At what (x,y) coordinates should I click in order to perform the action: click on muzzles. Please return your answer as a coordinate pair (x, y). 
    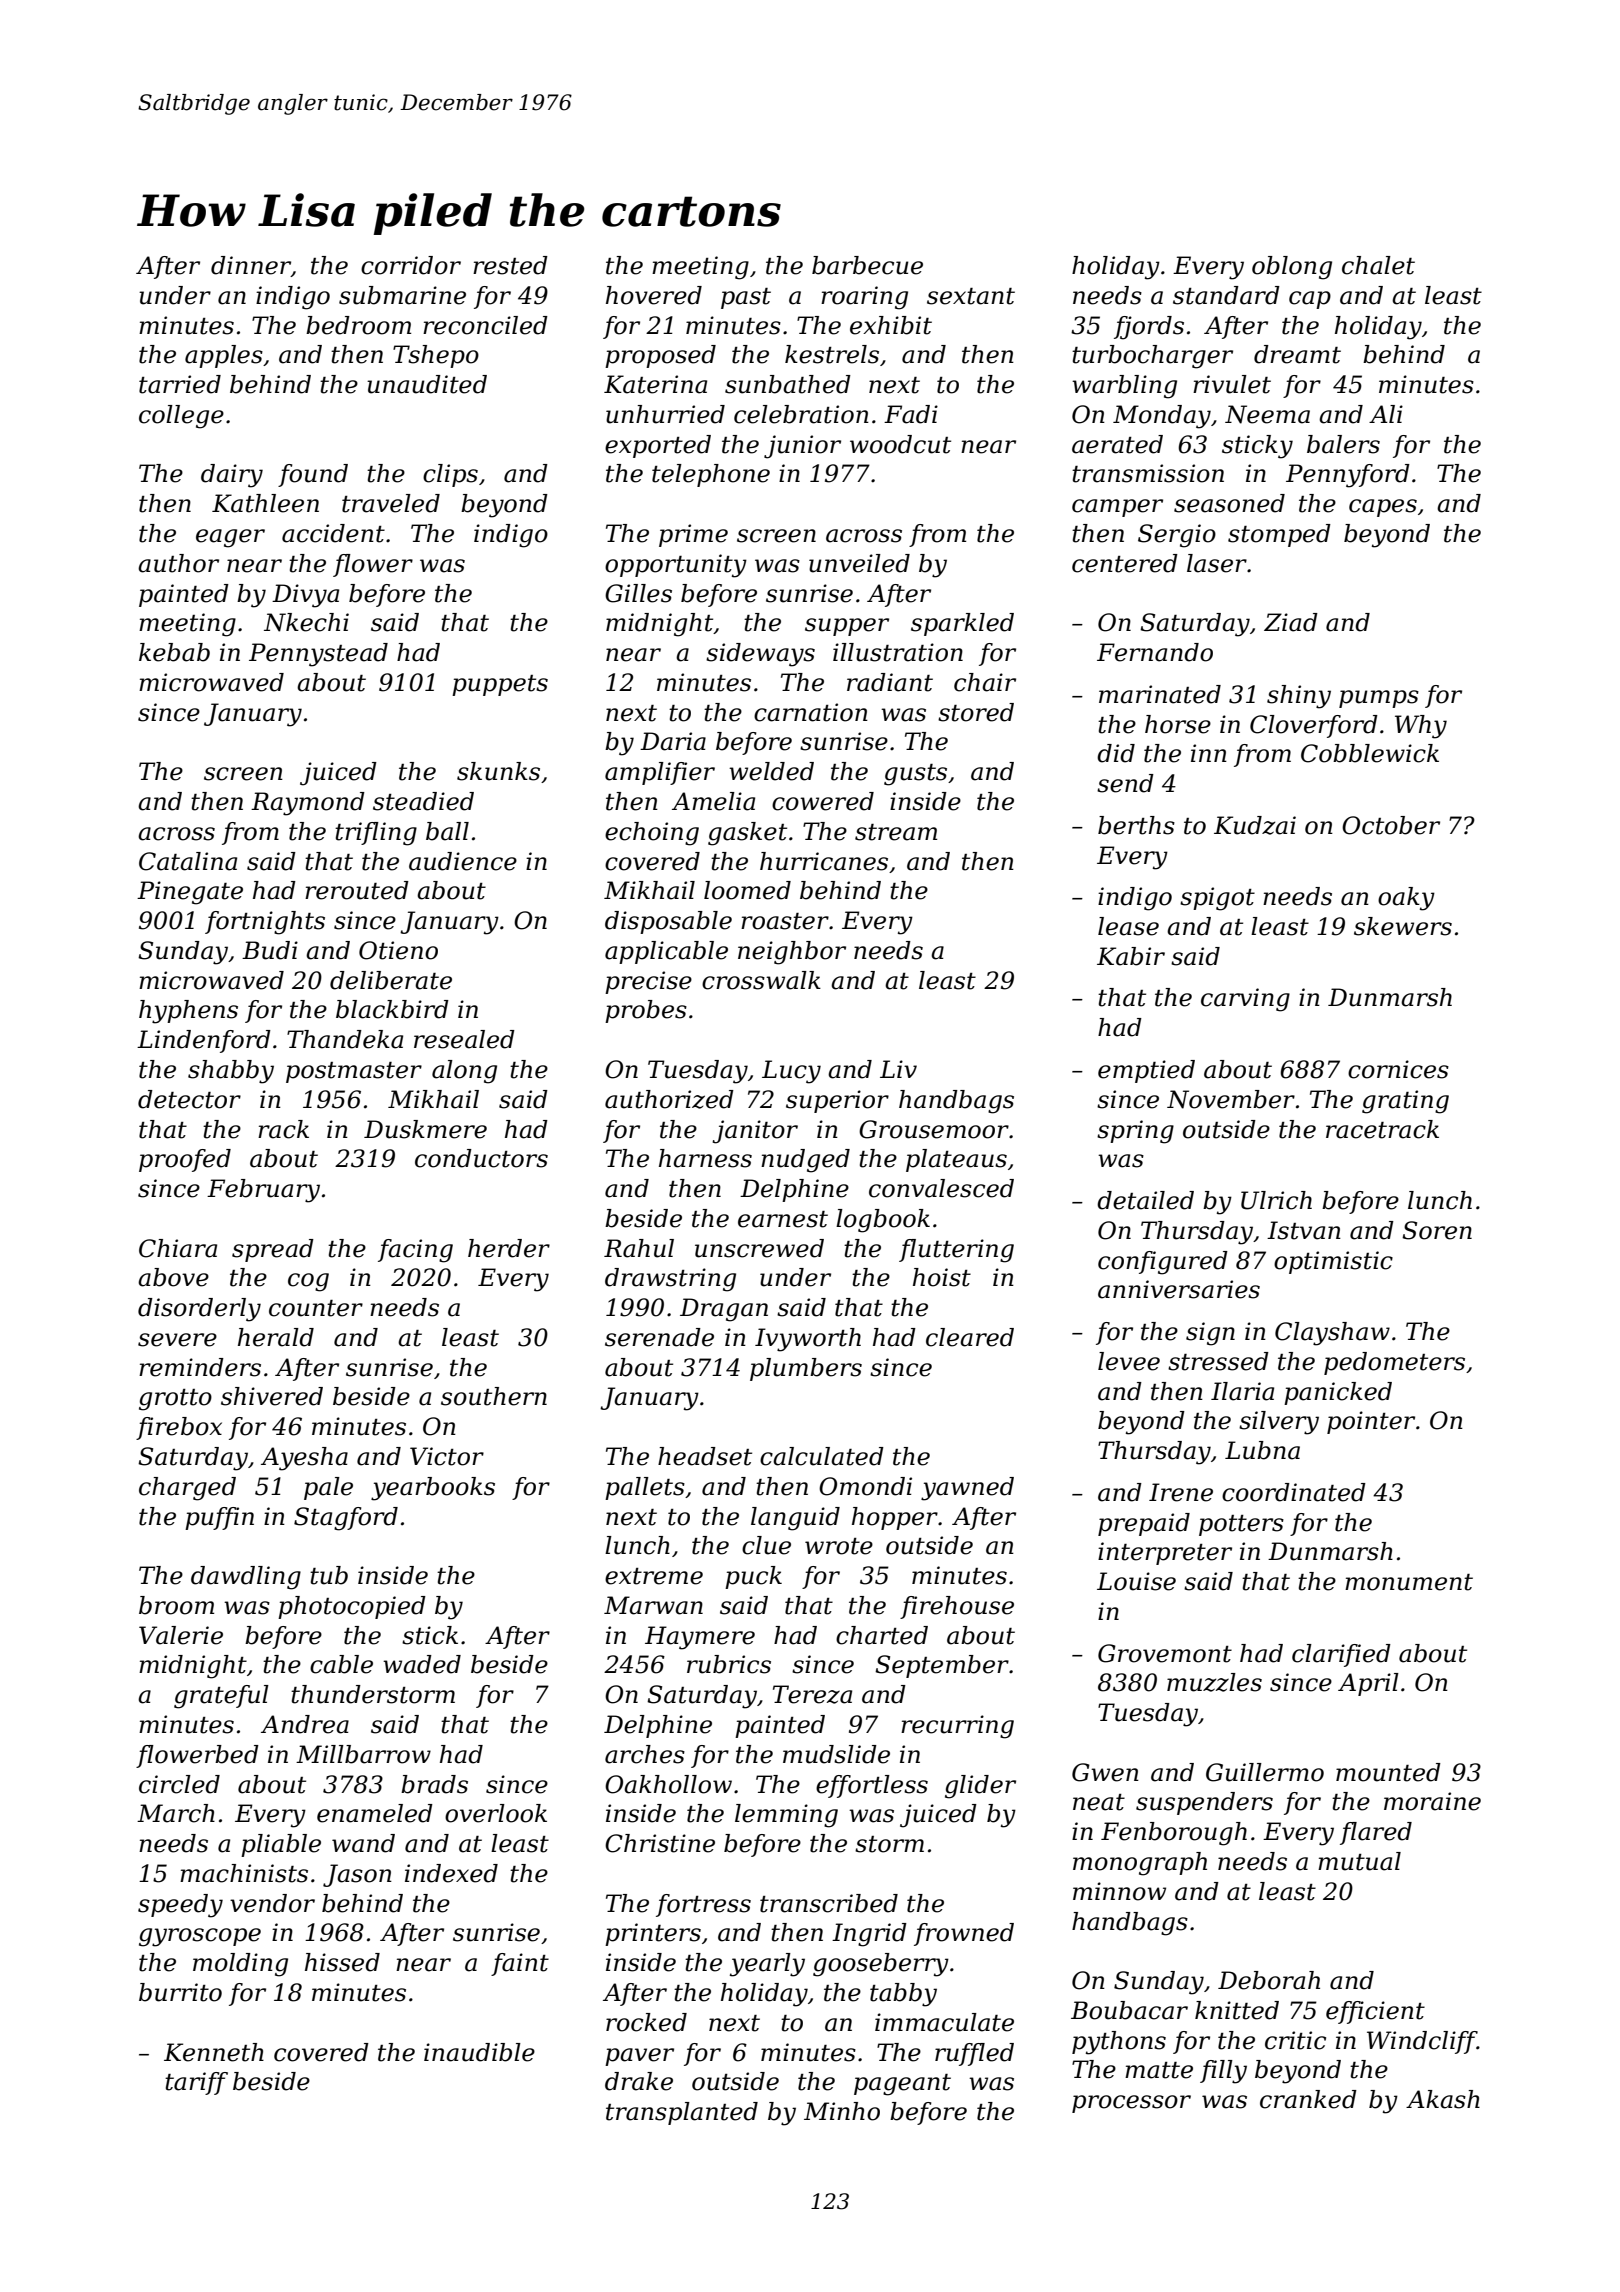
    Looking at the image, I should click on (1214, 1682).
